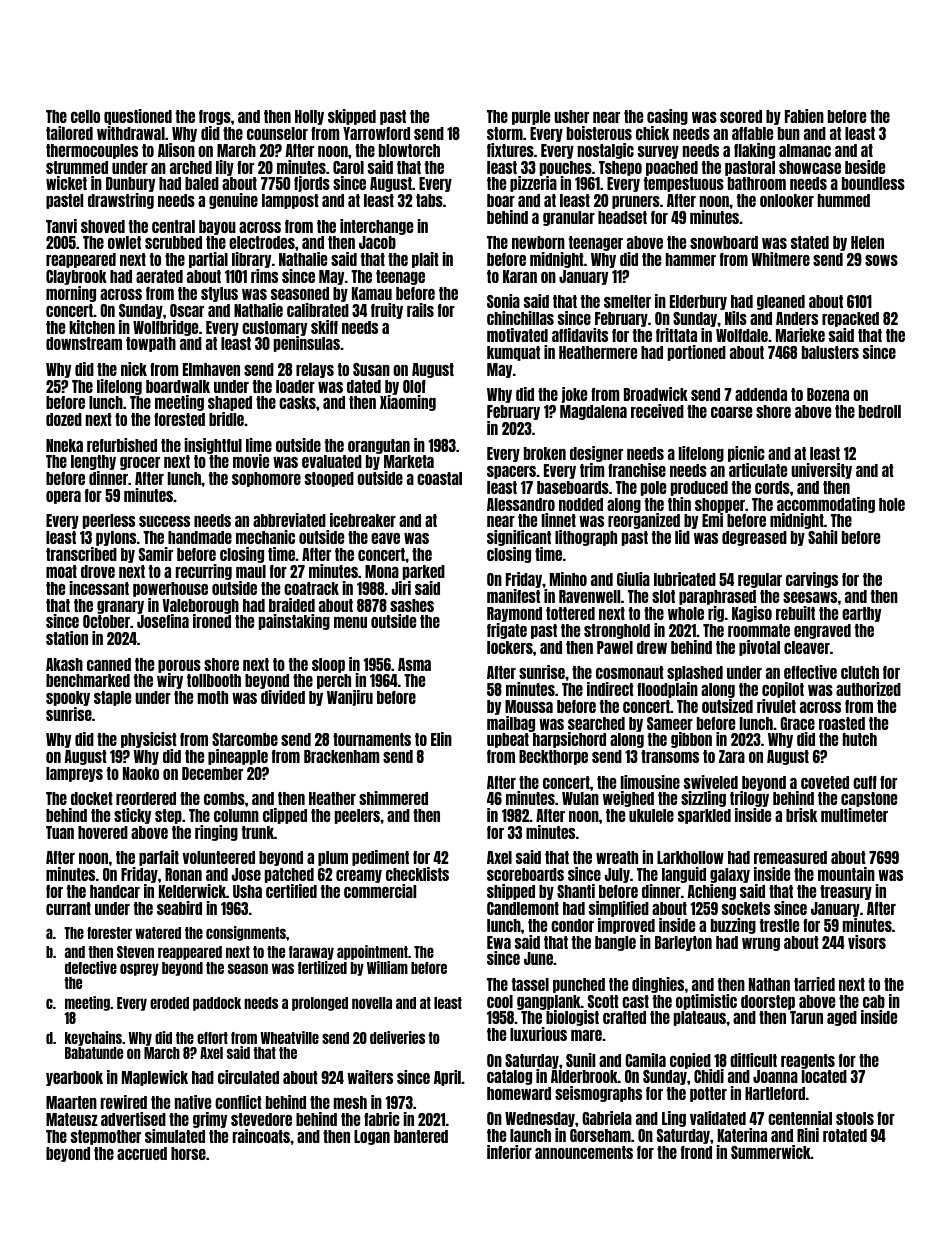  What do you see at coordinates (586, 1035) in the screenshot?
I see `mare` at bounding box center [586, 1035].
